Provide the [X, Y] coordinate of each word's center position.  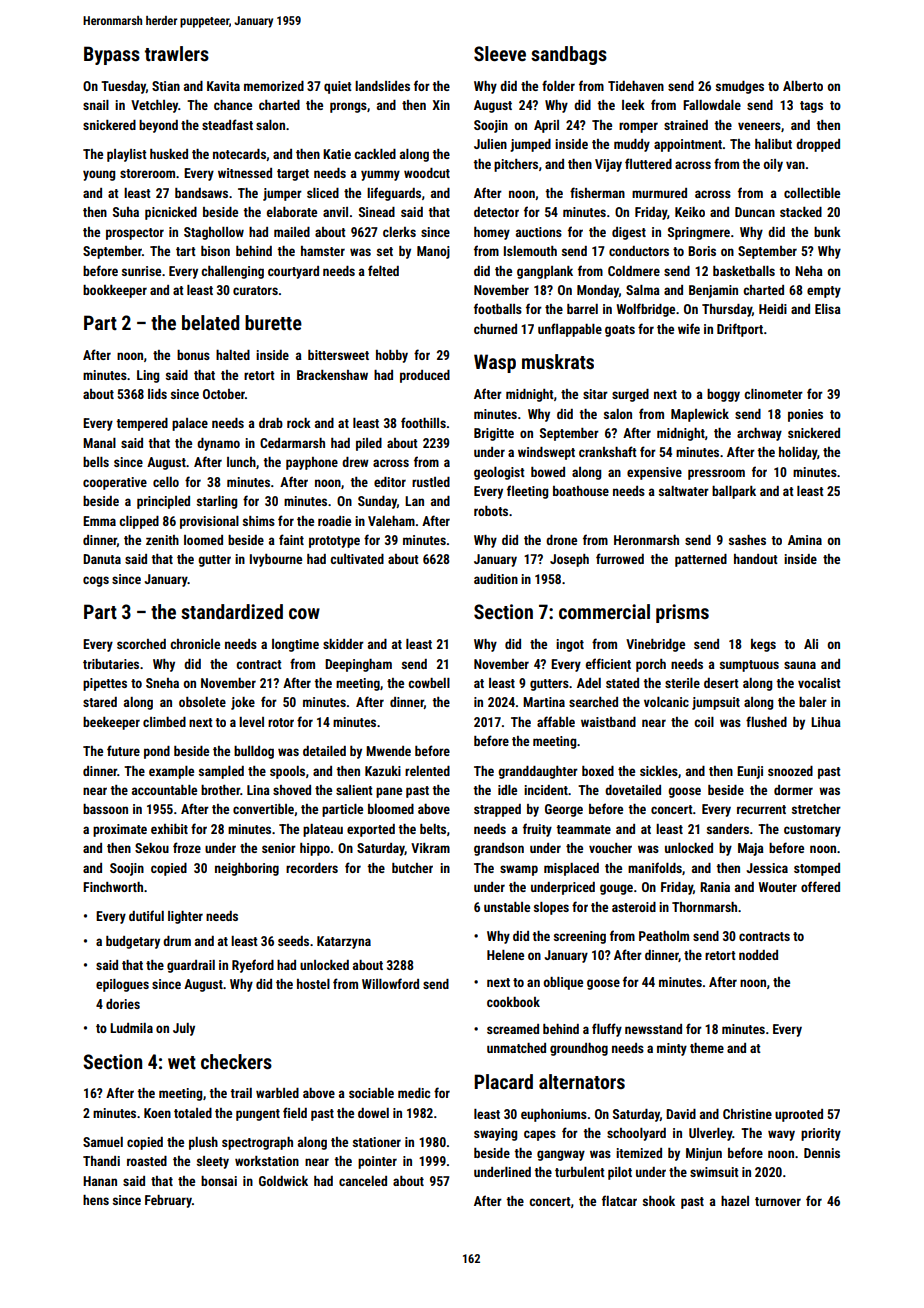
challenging [232, 272]
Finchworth [113, 887]
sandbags [569, 55]
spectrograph [257, 1143]
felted [383, 270]
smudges [740, 87]
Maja [751, 849]
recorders [312, 868]
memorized [274, 86]
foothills [423, 422]
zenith [162, 540]
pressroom [716, 474]
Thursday [727, 310]
